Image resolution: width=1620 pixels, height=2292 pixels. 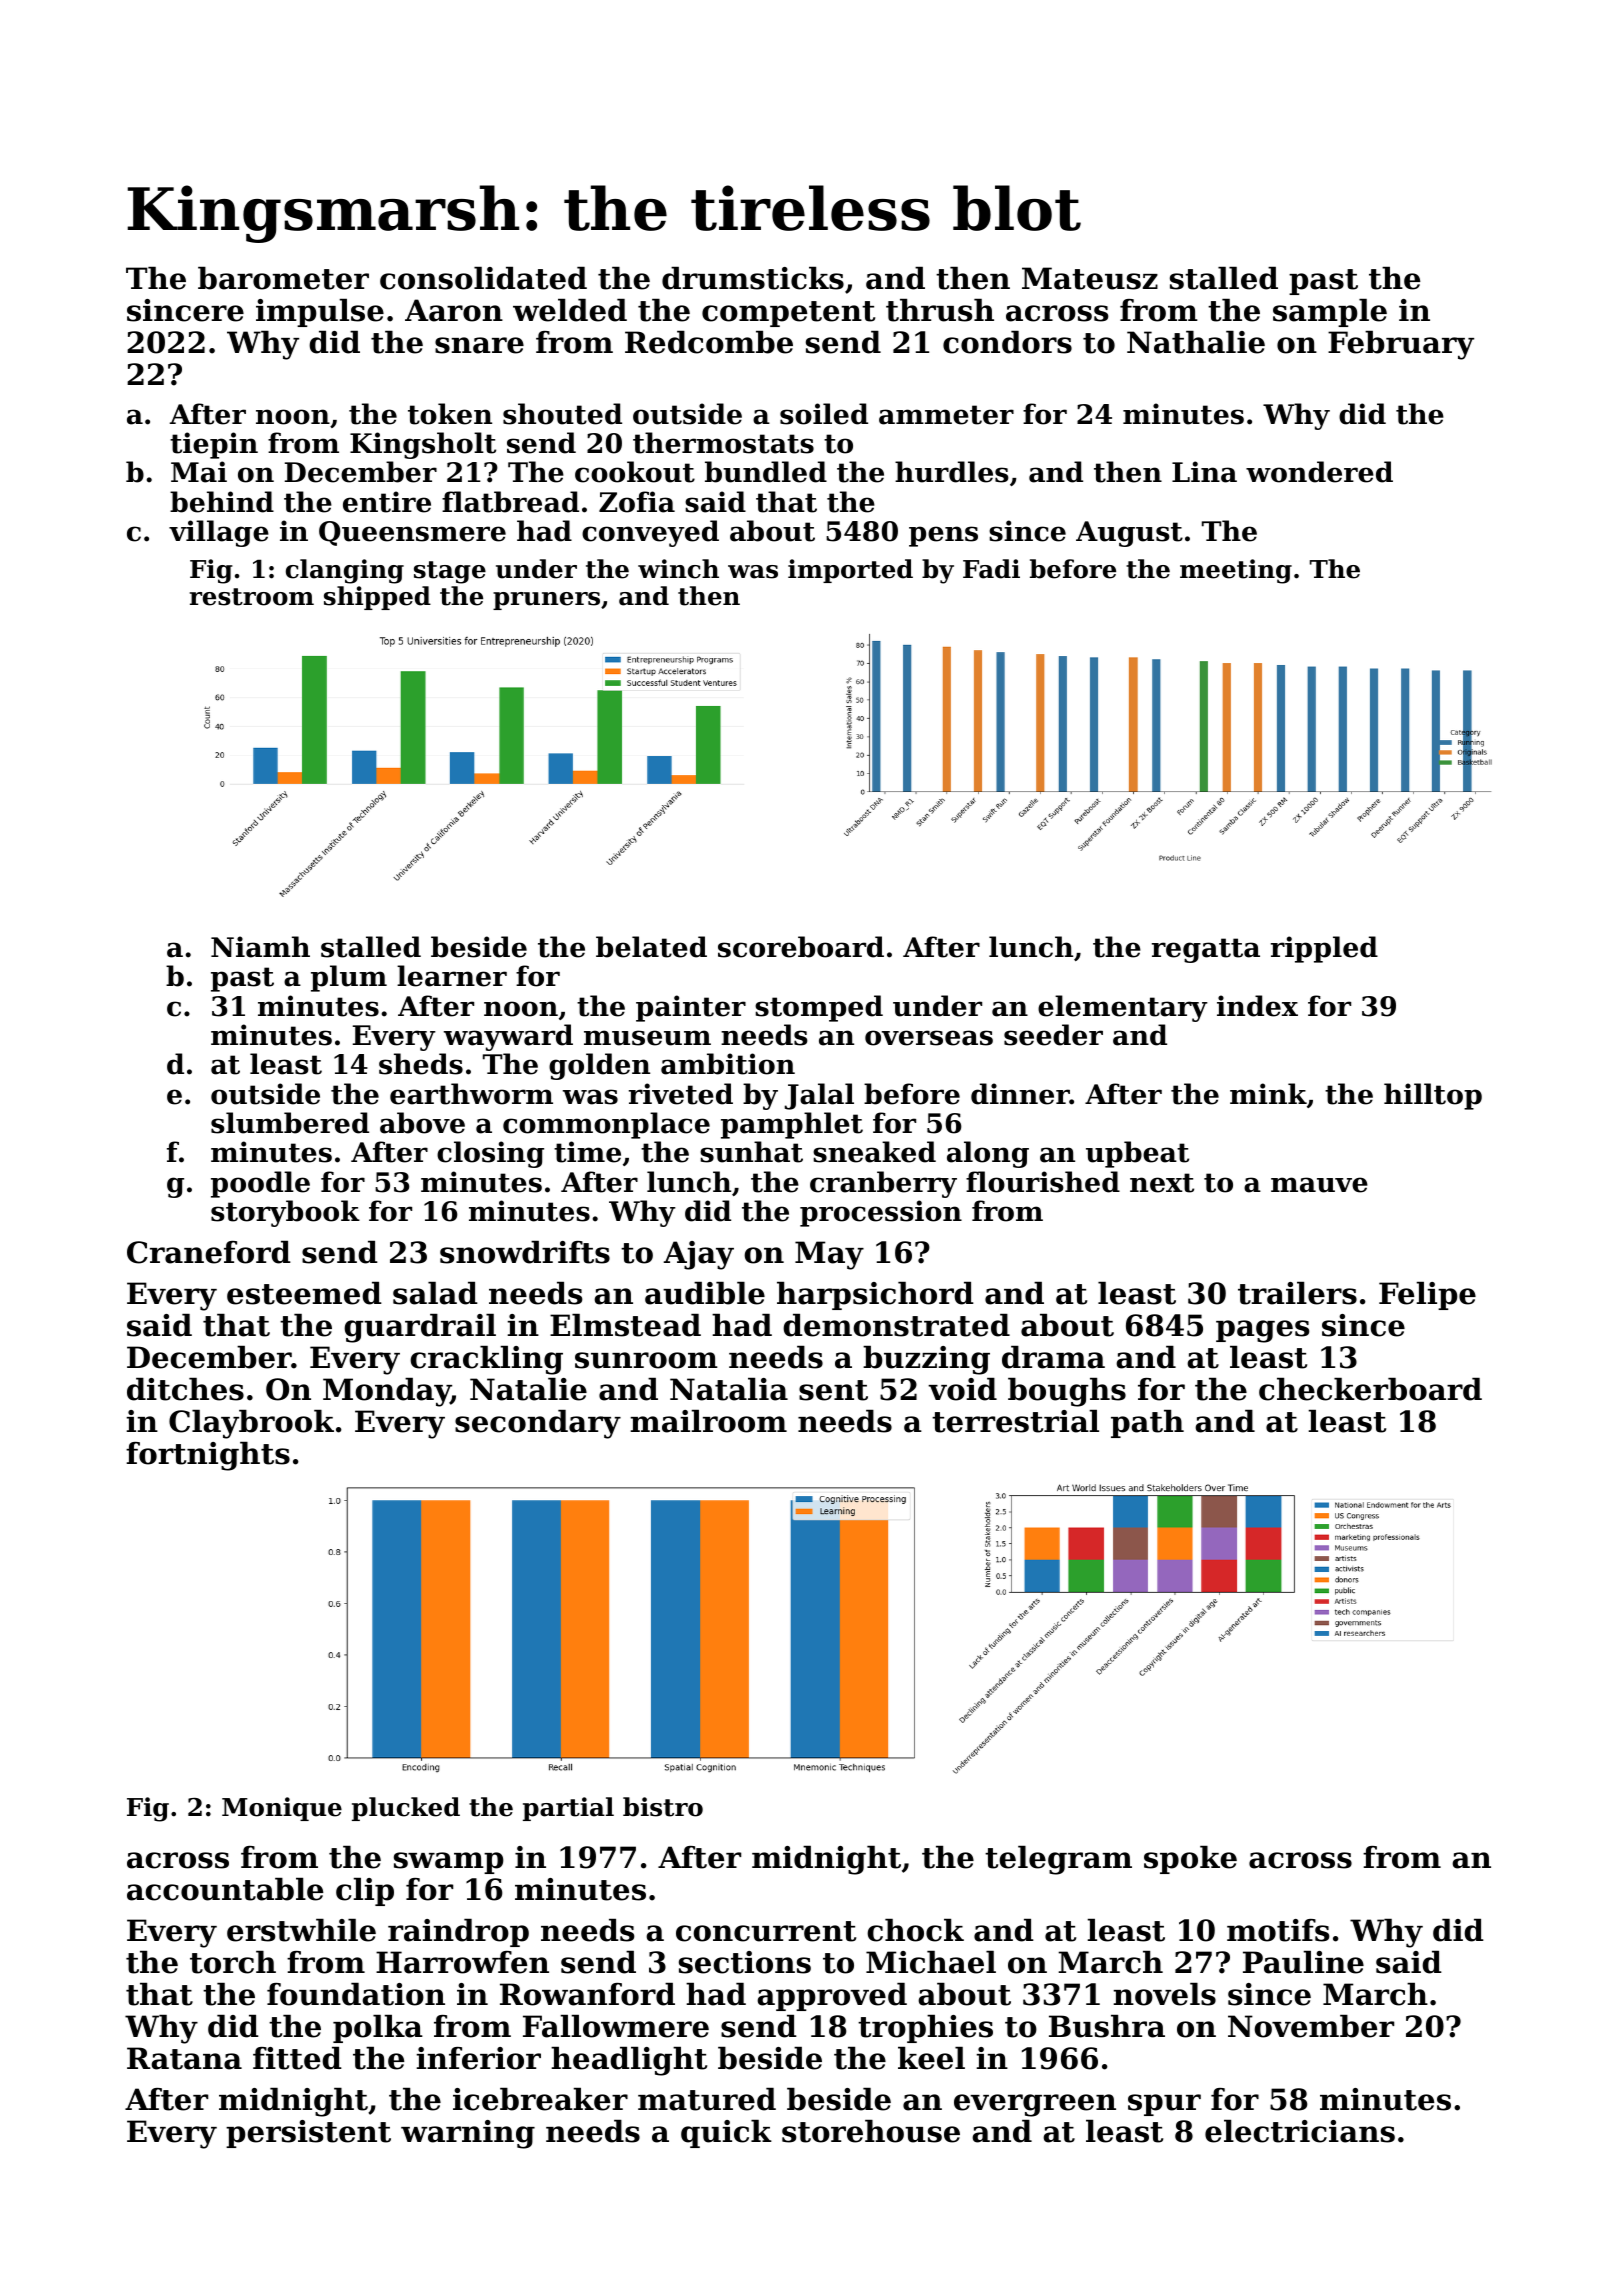 I want to click on path, so click(x=1147, y=1424).
